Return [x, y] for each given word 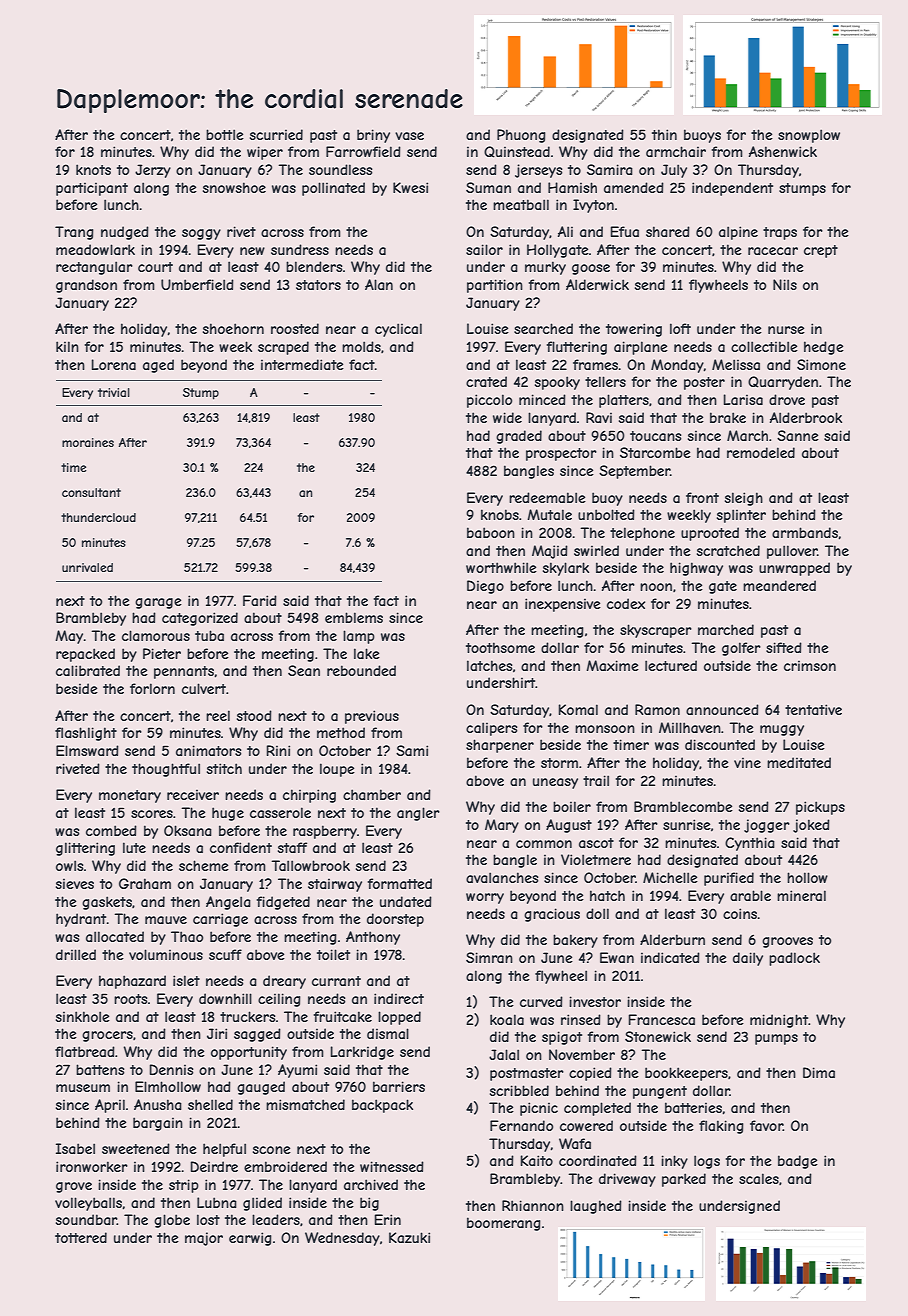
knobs [500, 514]
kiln [67, 346]
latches [489, 665]
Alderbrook [806, 417]
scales [759, 1178]
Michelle [670, 877]
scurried [276, 134]
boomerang [504, 1224]
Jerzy [153, 171]
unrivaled [87, 567]
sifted [784, 647]
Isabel [75, 1148]
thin [664, 134]
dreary [284, 982]
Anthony [373, 938]
